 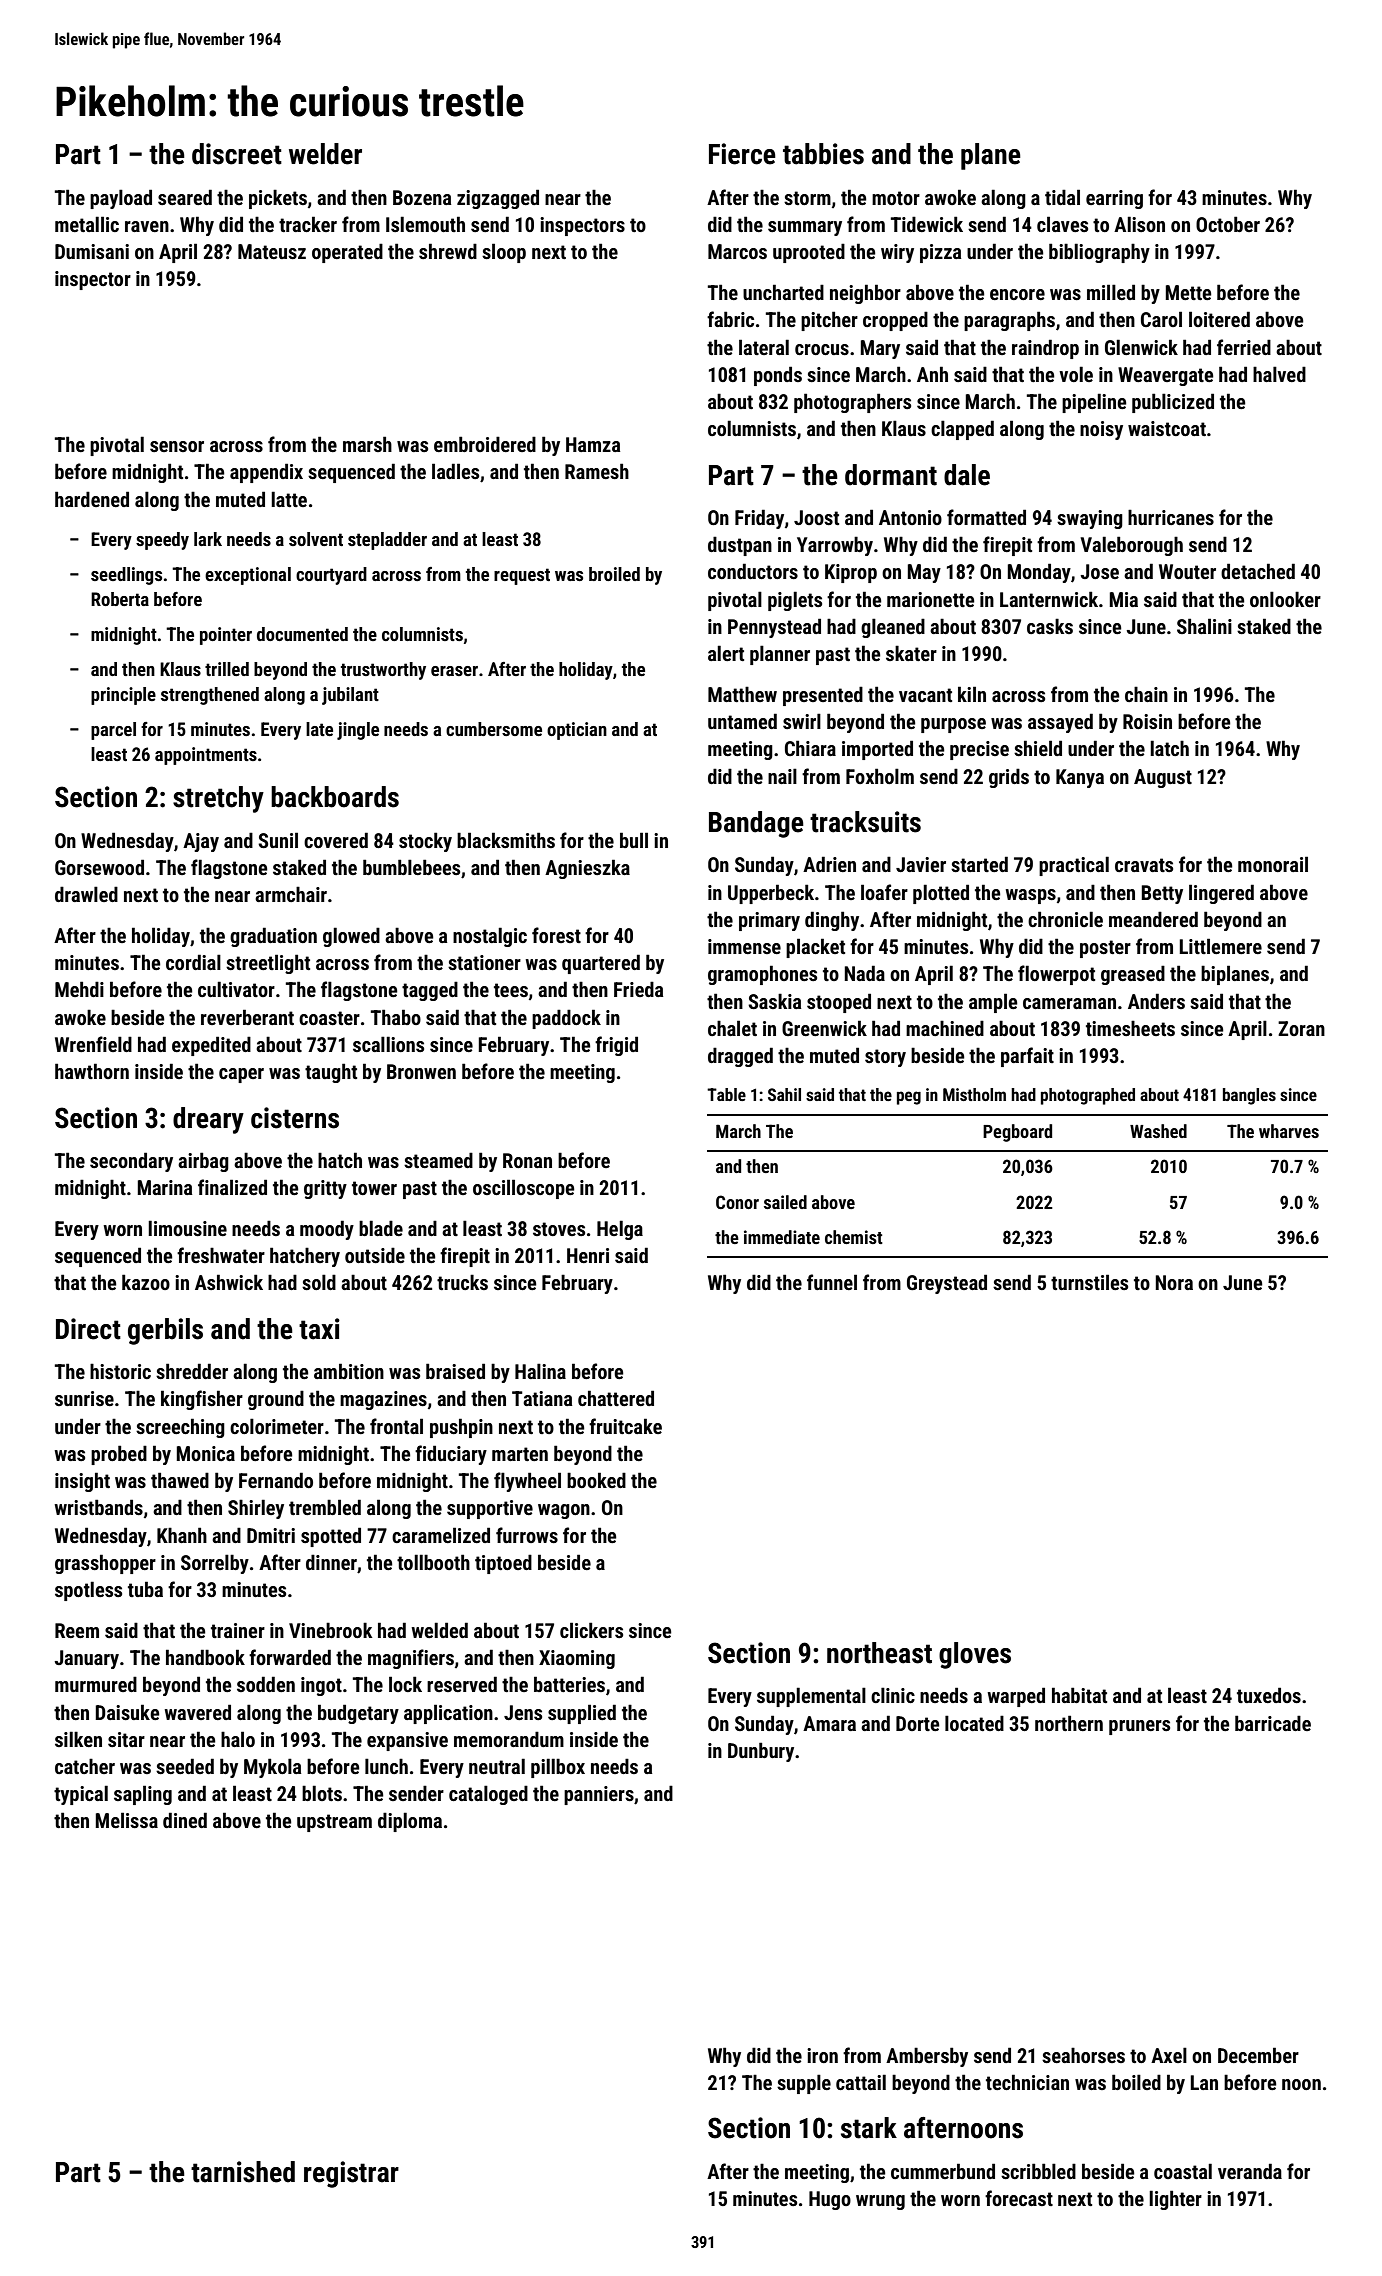 What do you see at coordinates (277, 1426) in the screenshot?
I see `colorimeter` at bounding box center [277, 1426].
